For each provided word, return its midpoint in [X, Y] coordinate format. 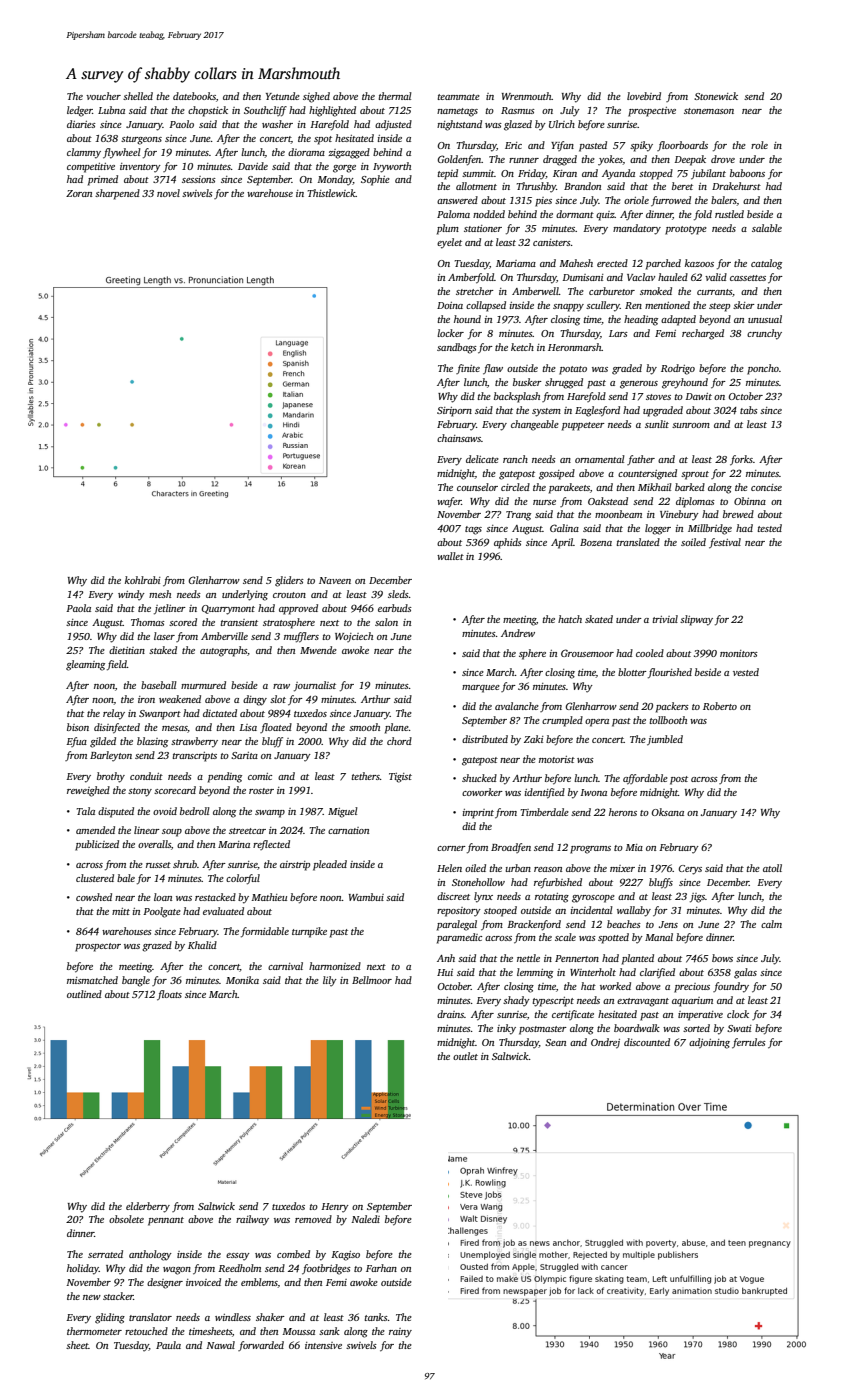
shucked [479, 778]
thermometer [94, 1331]
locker [450, 333]
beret [682, 186]
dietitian [127, 650]
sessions [199, 179]
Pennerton [577, 958]
